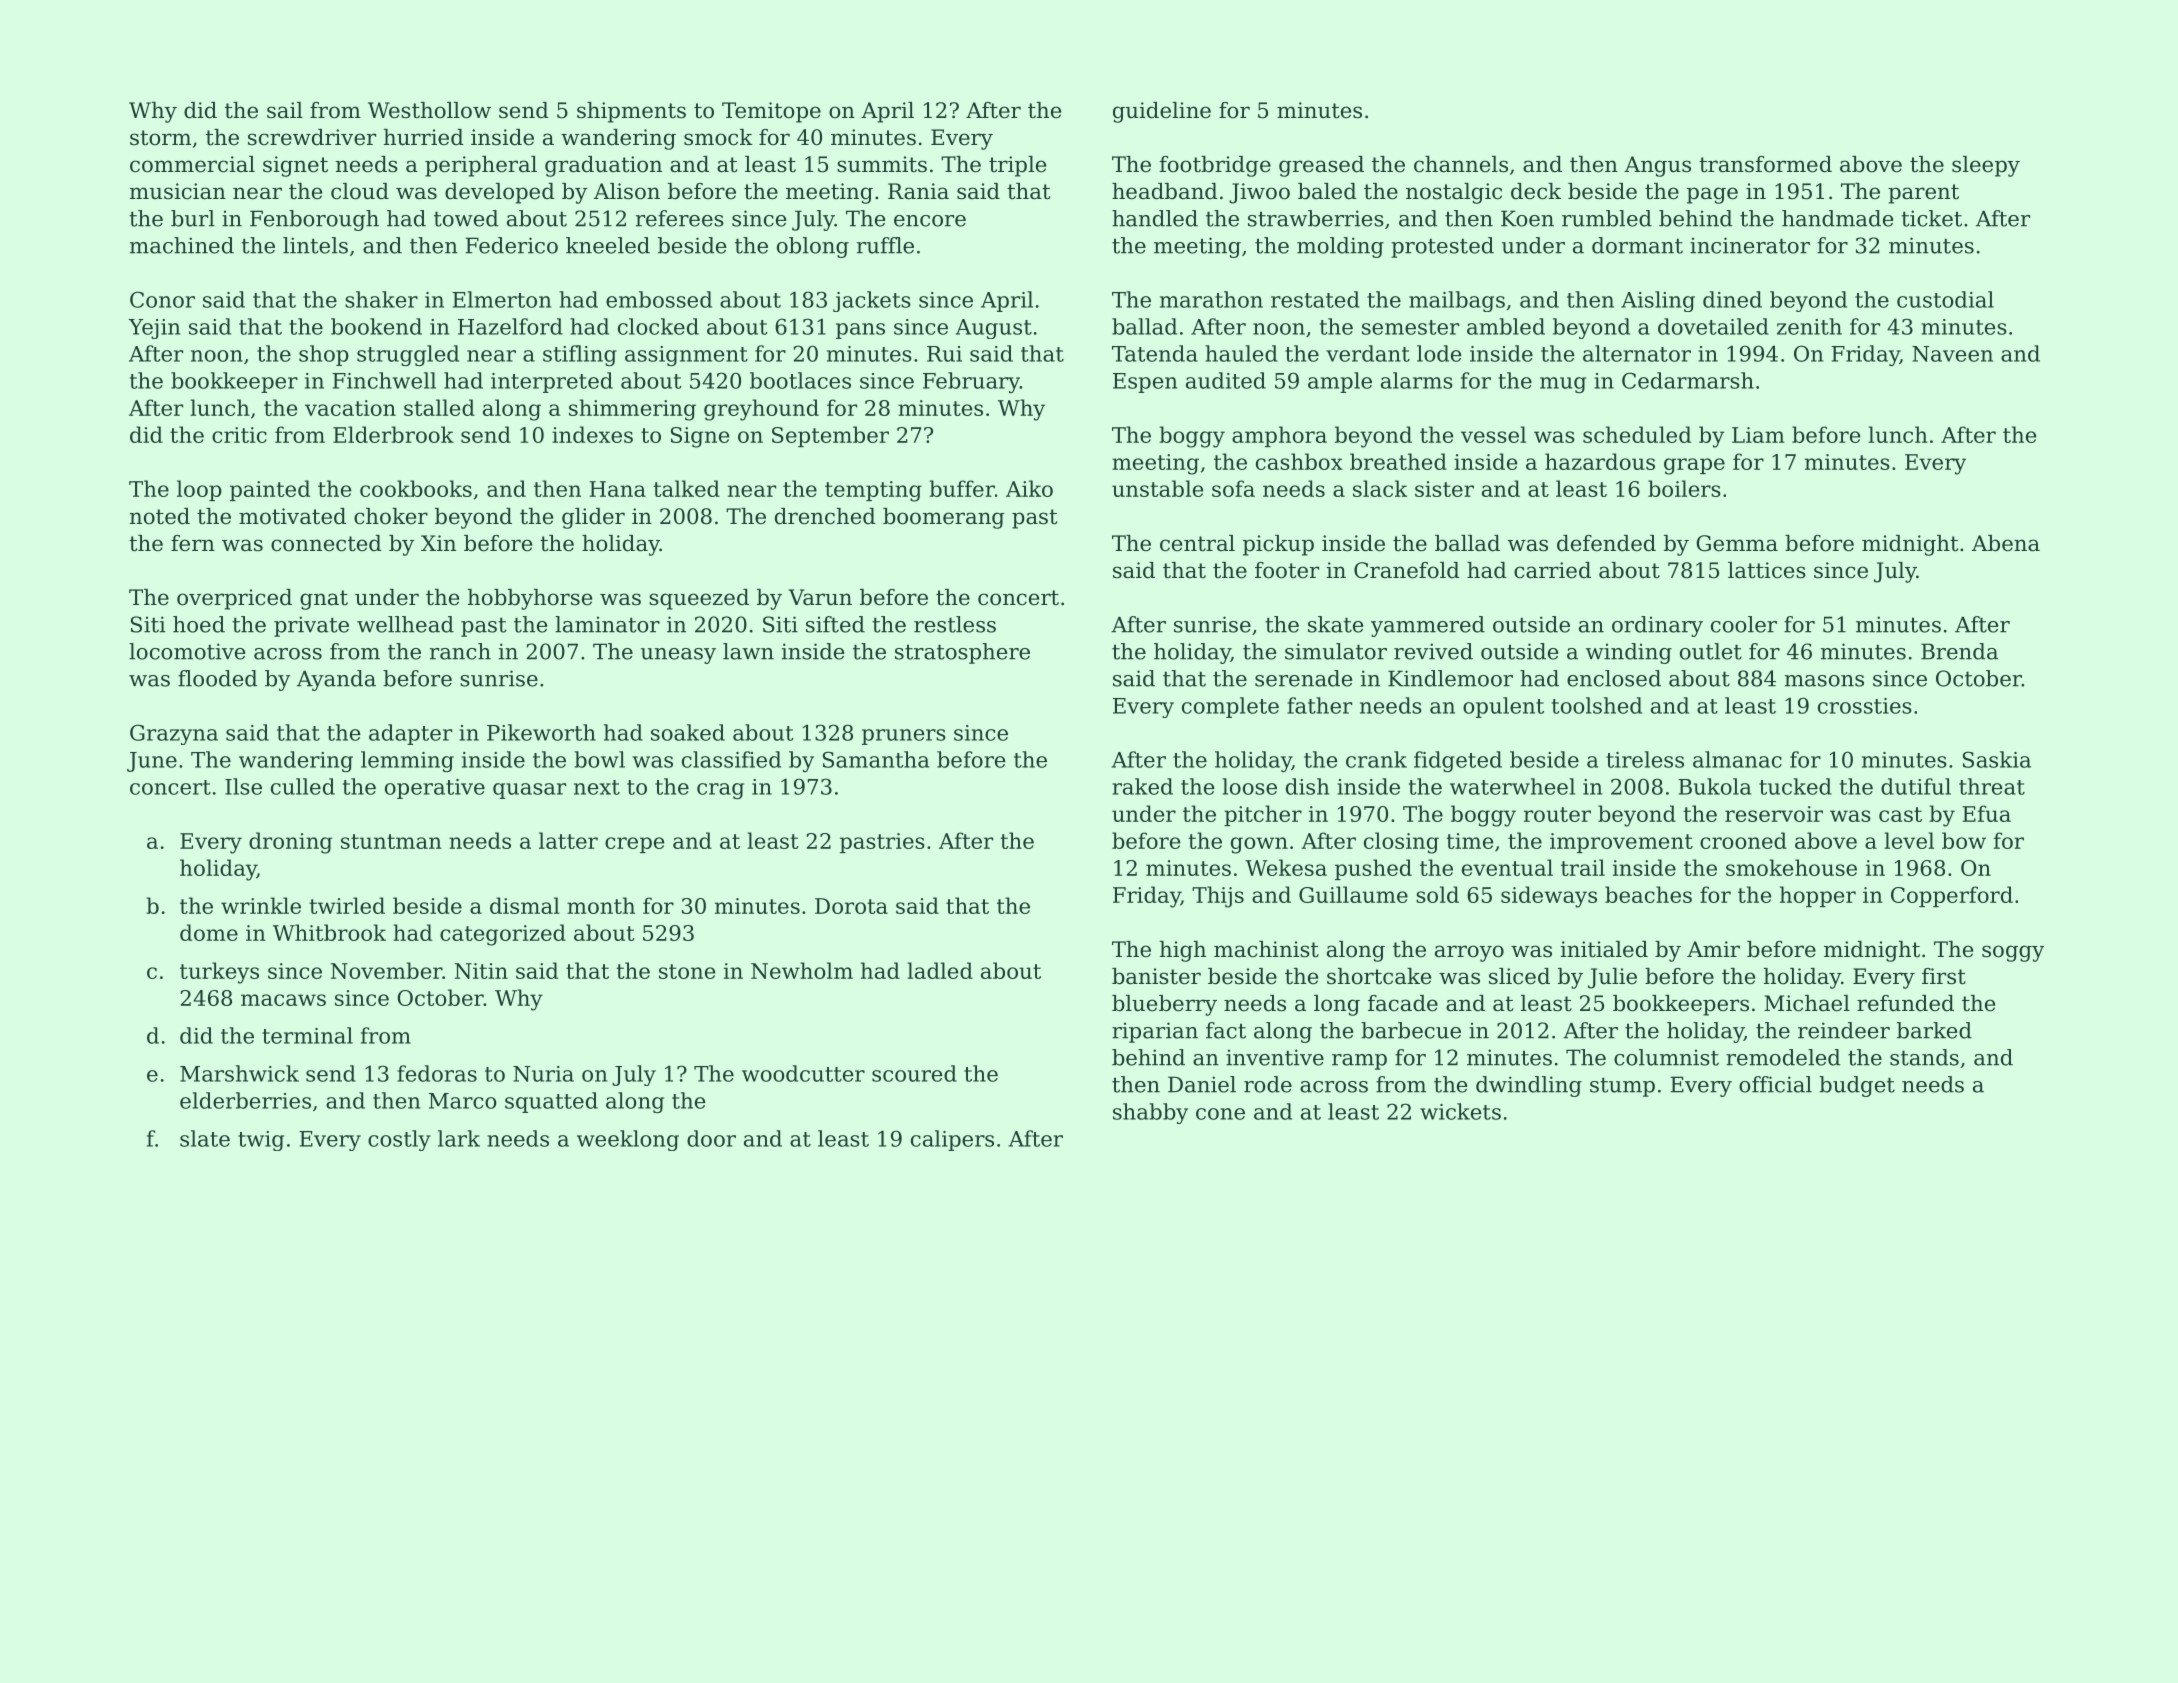 This document has height=1683, width=2178. What do you see at coordinates (1775, 1084) in the document?
I see `official` at bounding box center [1775, 1084].
